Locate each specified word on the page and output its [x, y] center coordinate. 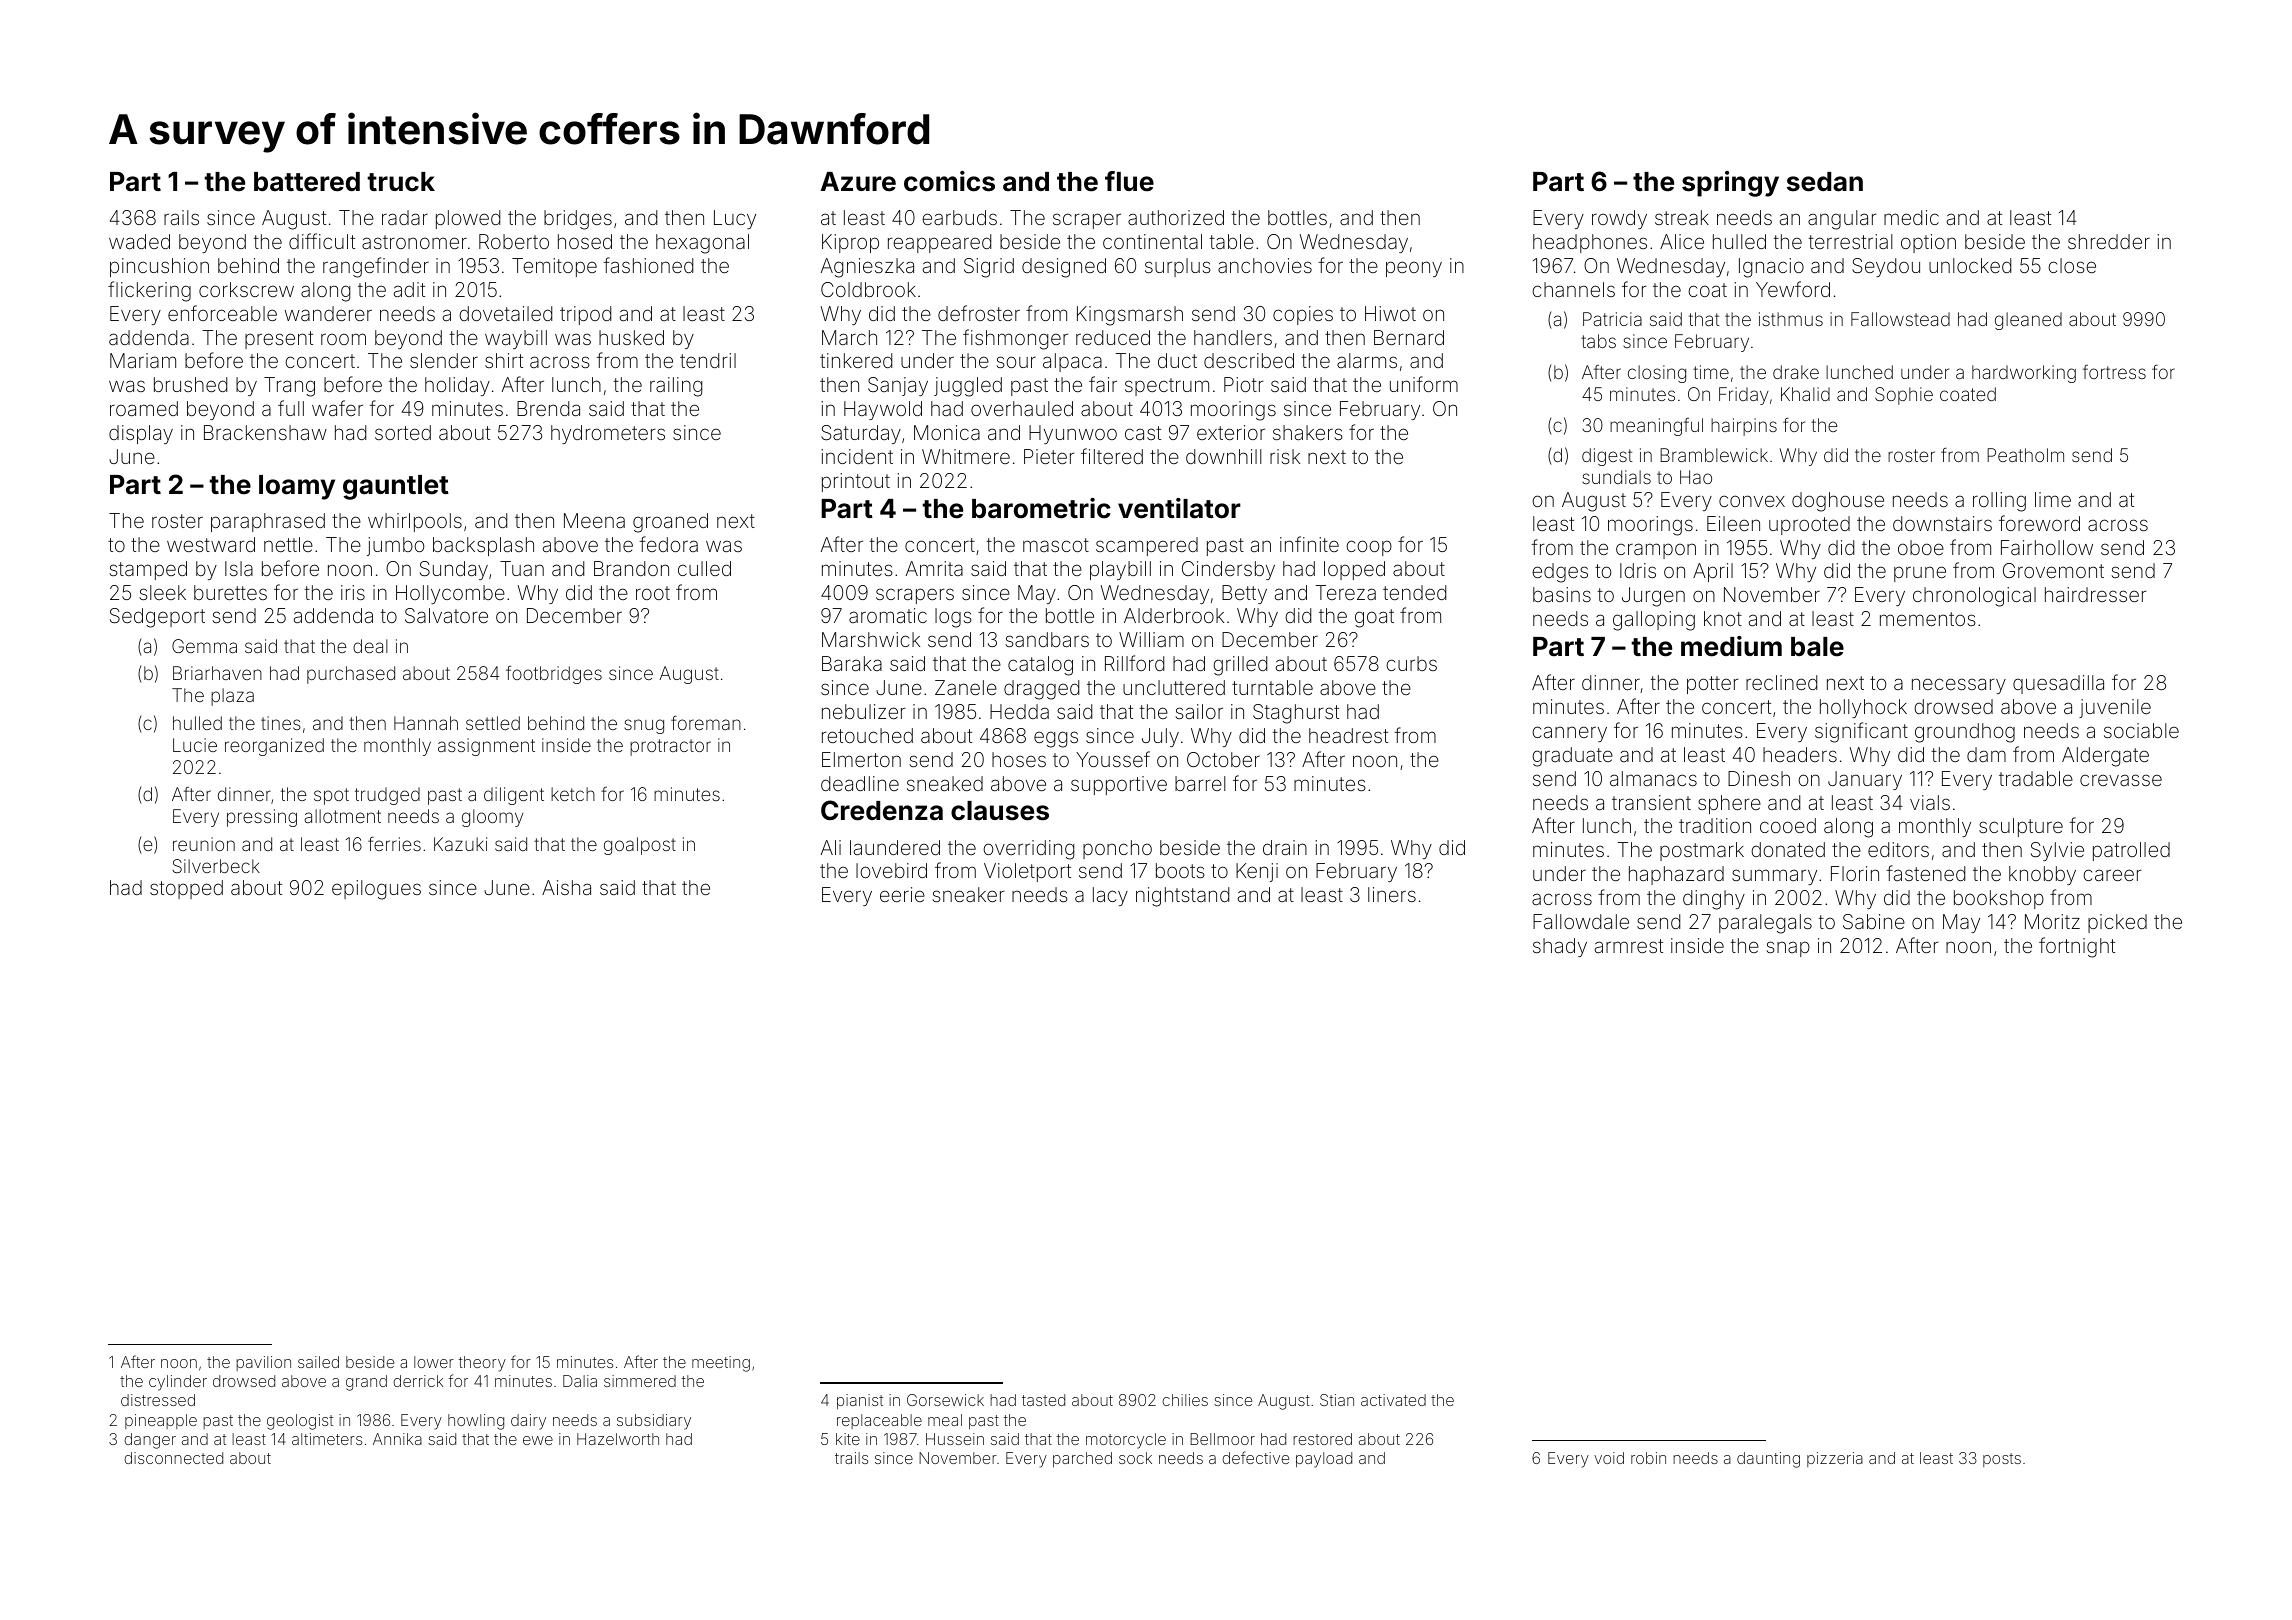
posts [2002, 1460]
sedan [1825, 182]
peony [1414, 269]
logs [953, 618]
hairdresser [2096, 594]
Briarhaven [217, 673]
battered [307, 182]
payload [1324, 1460]
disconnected [173, 1458]
